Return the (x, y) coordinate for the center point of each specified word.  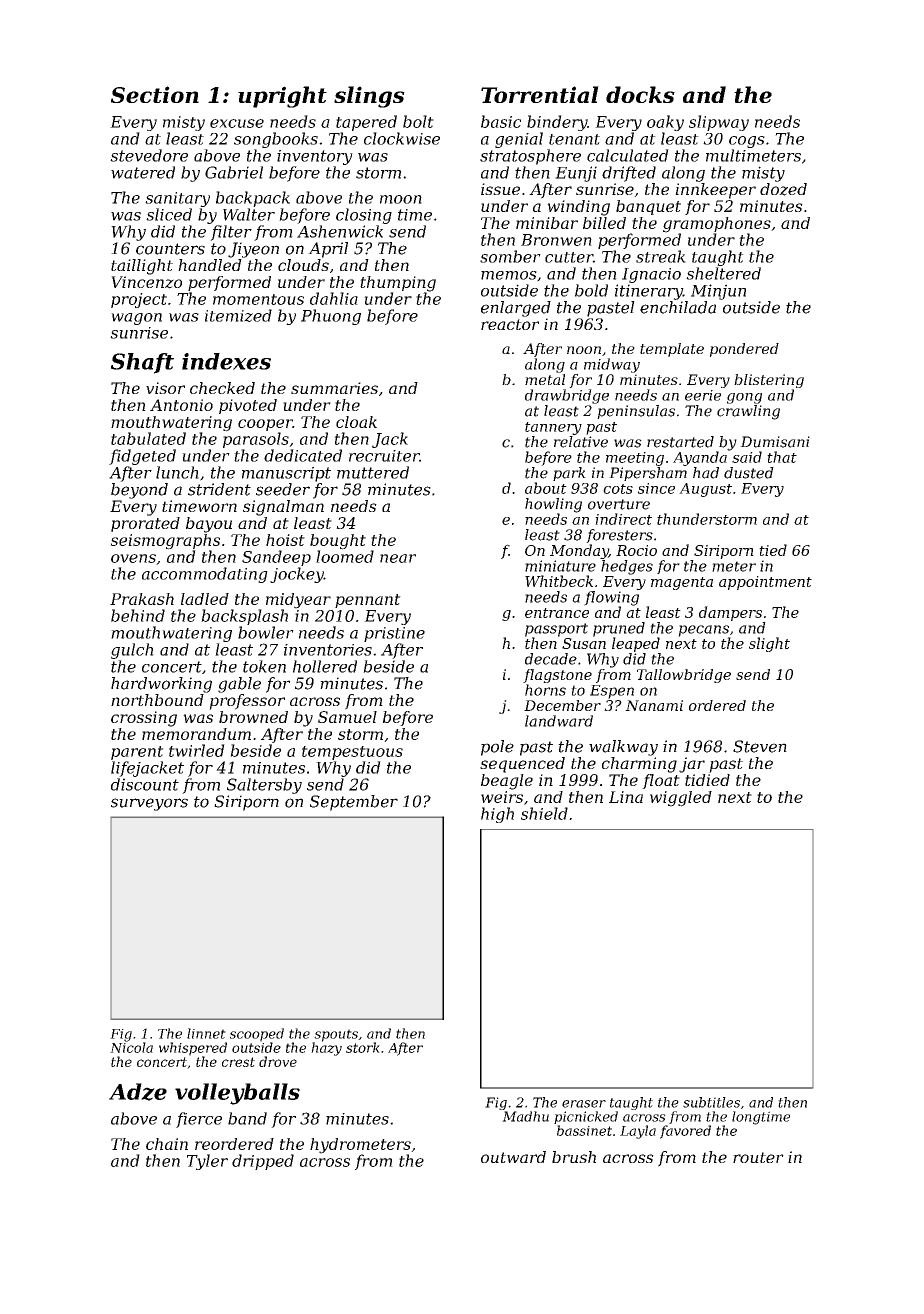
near (398, 558)
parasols (256, 440)
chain (167, 1144)
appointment (765, 583)
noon (584, 350)
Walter (249, 214)
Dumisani (775, 442)
